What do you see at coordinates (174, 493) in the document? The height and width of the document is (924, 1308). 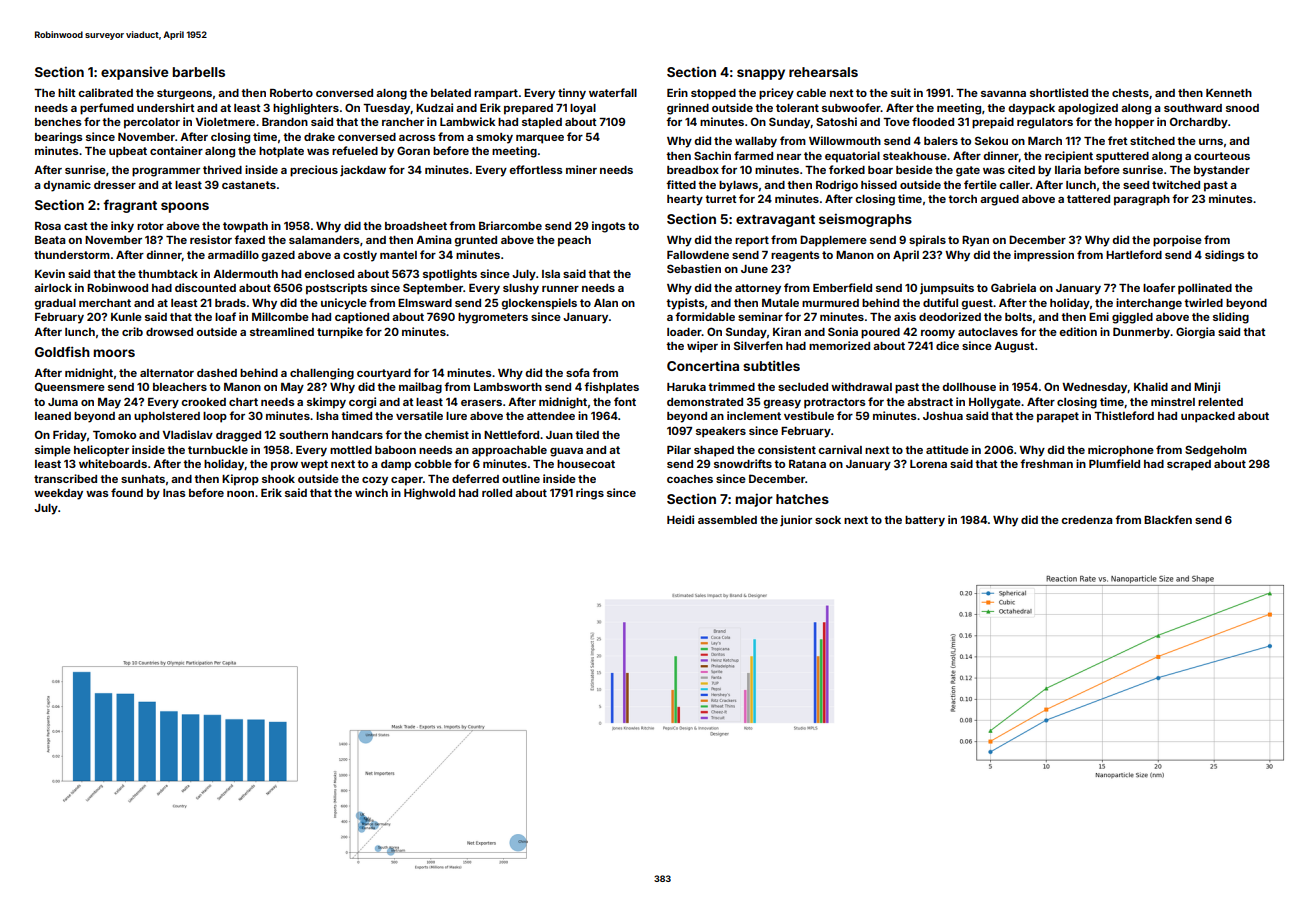 I see `Inas` at bounding box center [174, 493].
